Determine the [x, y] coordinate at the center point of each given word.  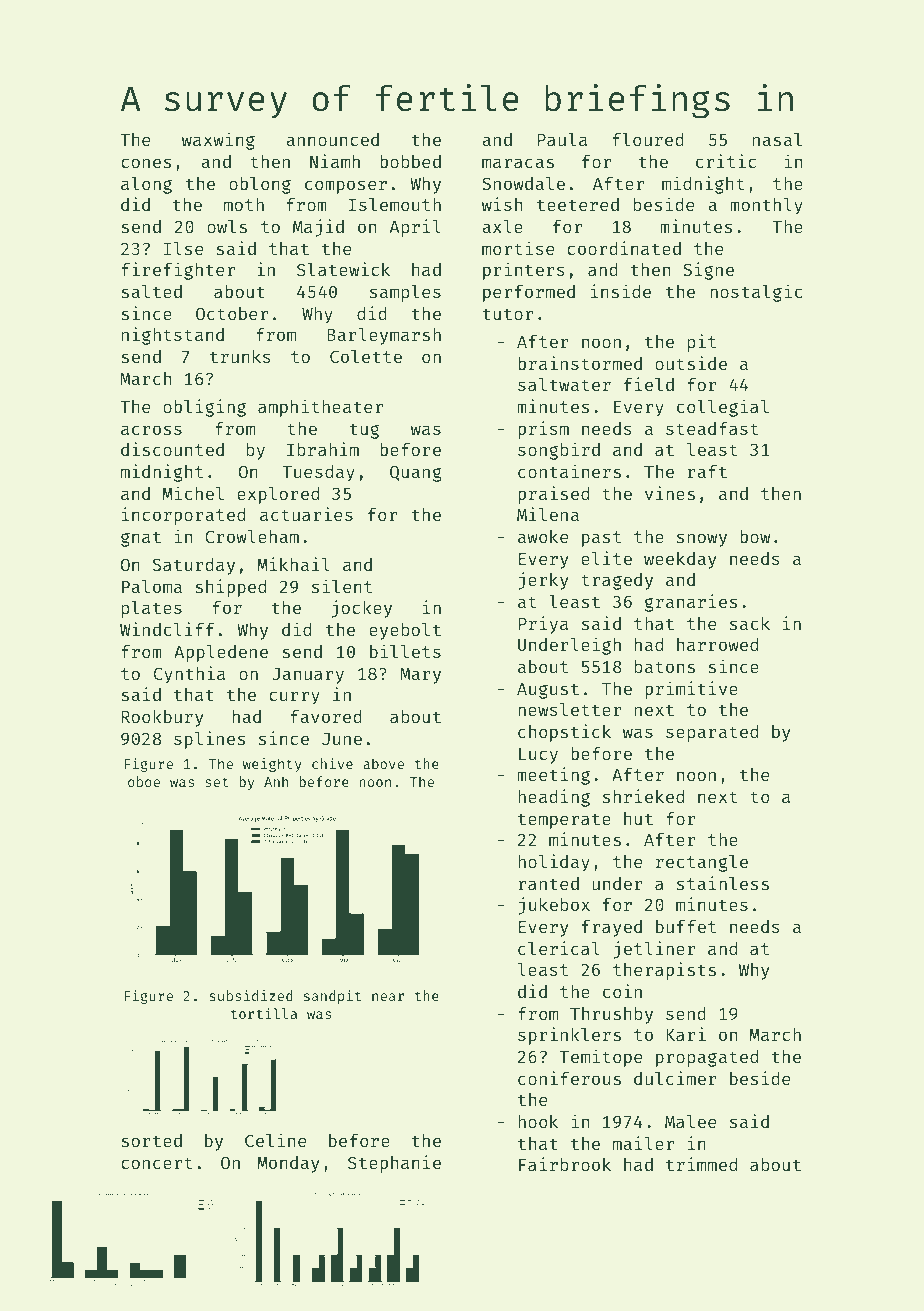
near [388, 997]
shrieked [643, 796]
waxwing [218, 141]
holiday [554, 863]
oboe [144, 781]
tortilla [264, 1013]
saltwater [564, 384]
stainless [723, 883]
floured [648, 139]
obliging [204, 408]
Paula [562, 139]
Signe [708, 271]
